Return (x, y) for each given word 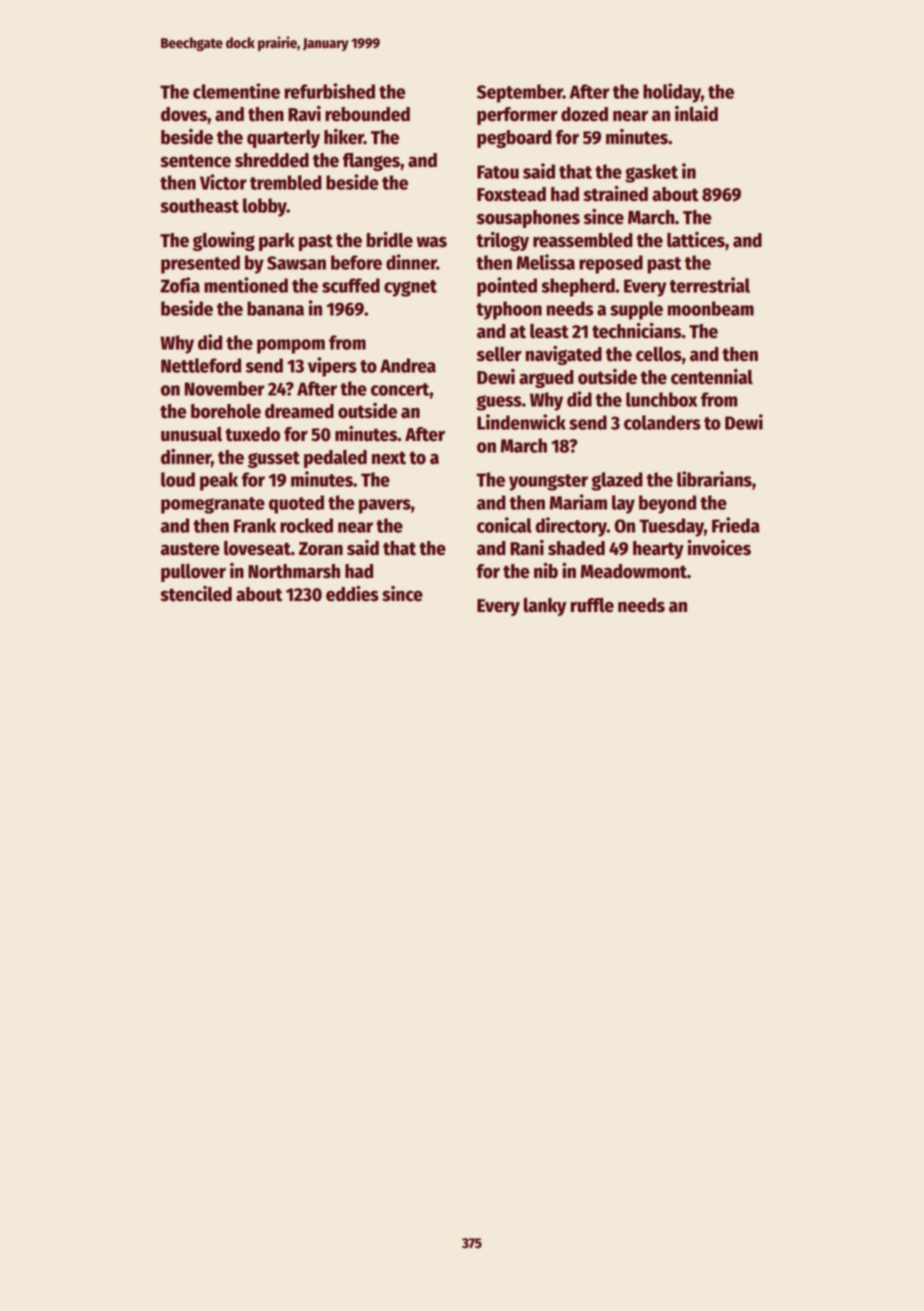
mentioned (246, 285)
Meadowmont (633, 571)
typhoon (509, 310)
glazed (617, 481)
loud (178, 479)
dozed (584, 114)
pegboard (514, 139)
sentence (195, 161)
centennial (712, 377)
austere (190, 549)
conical (504, 525)
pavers (385, 506)
